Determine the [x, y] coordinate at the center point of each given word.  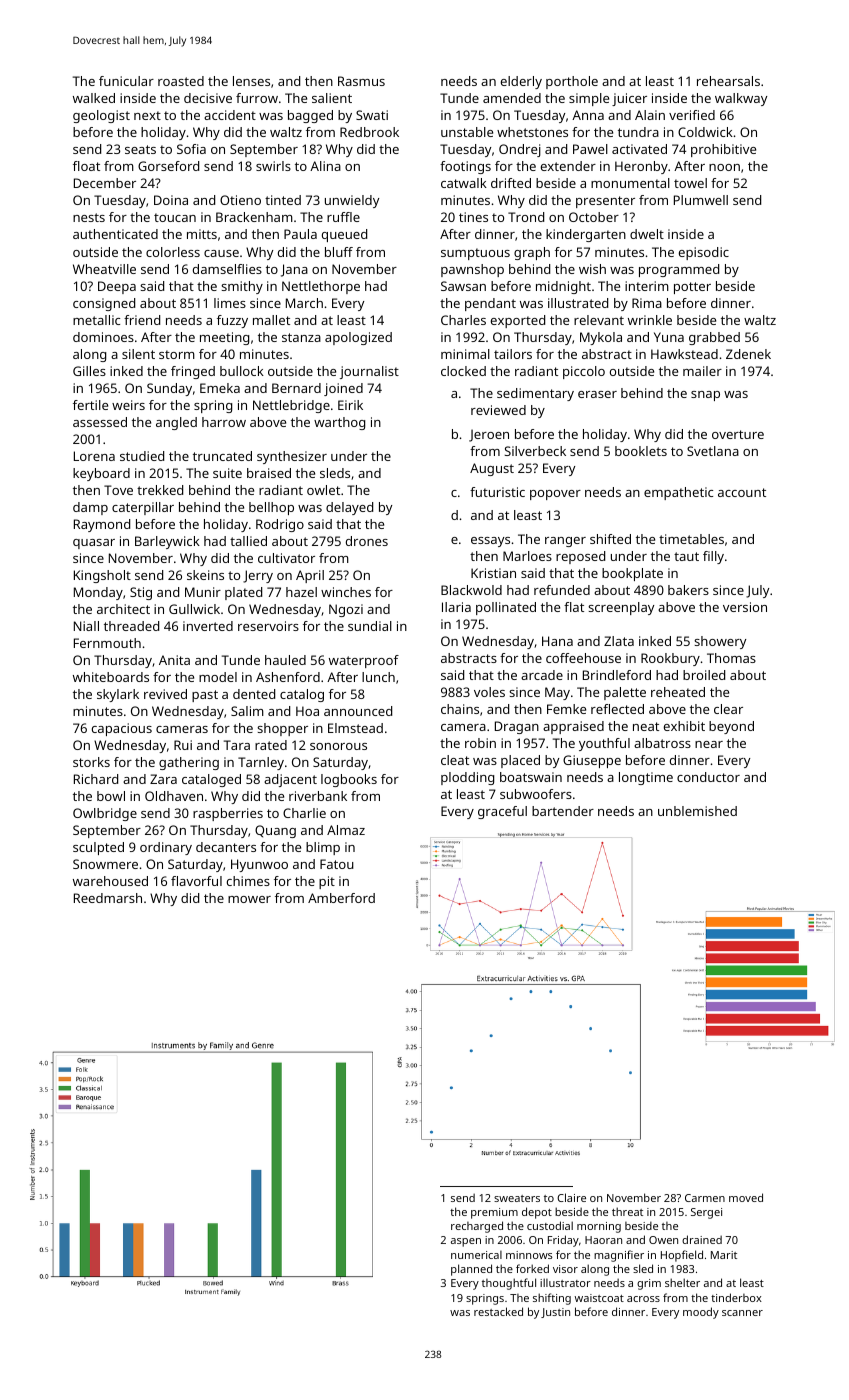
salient [332, 98]
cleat [455, 760]
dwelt [647, 234]
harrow [224, 422]
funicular [126, 81]
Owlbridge [105, 814]
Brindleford [617, 675]
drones [367, 541]
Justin [555, 1313]
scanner [742, 1313]
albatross [662, 743]
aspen [466, 1242]
